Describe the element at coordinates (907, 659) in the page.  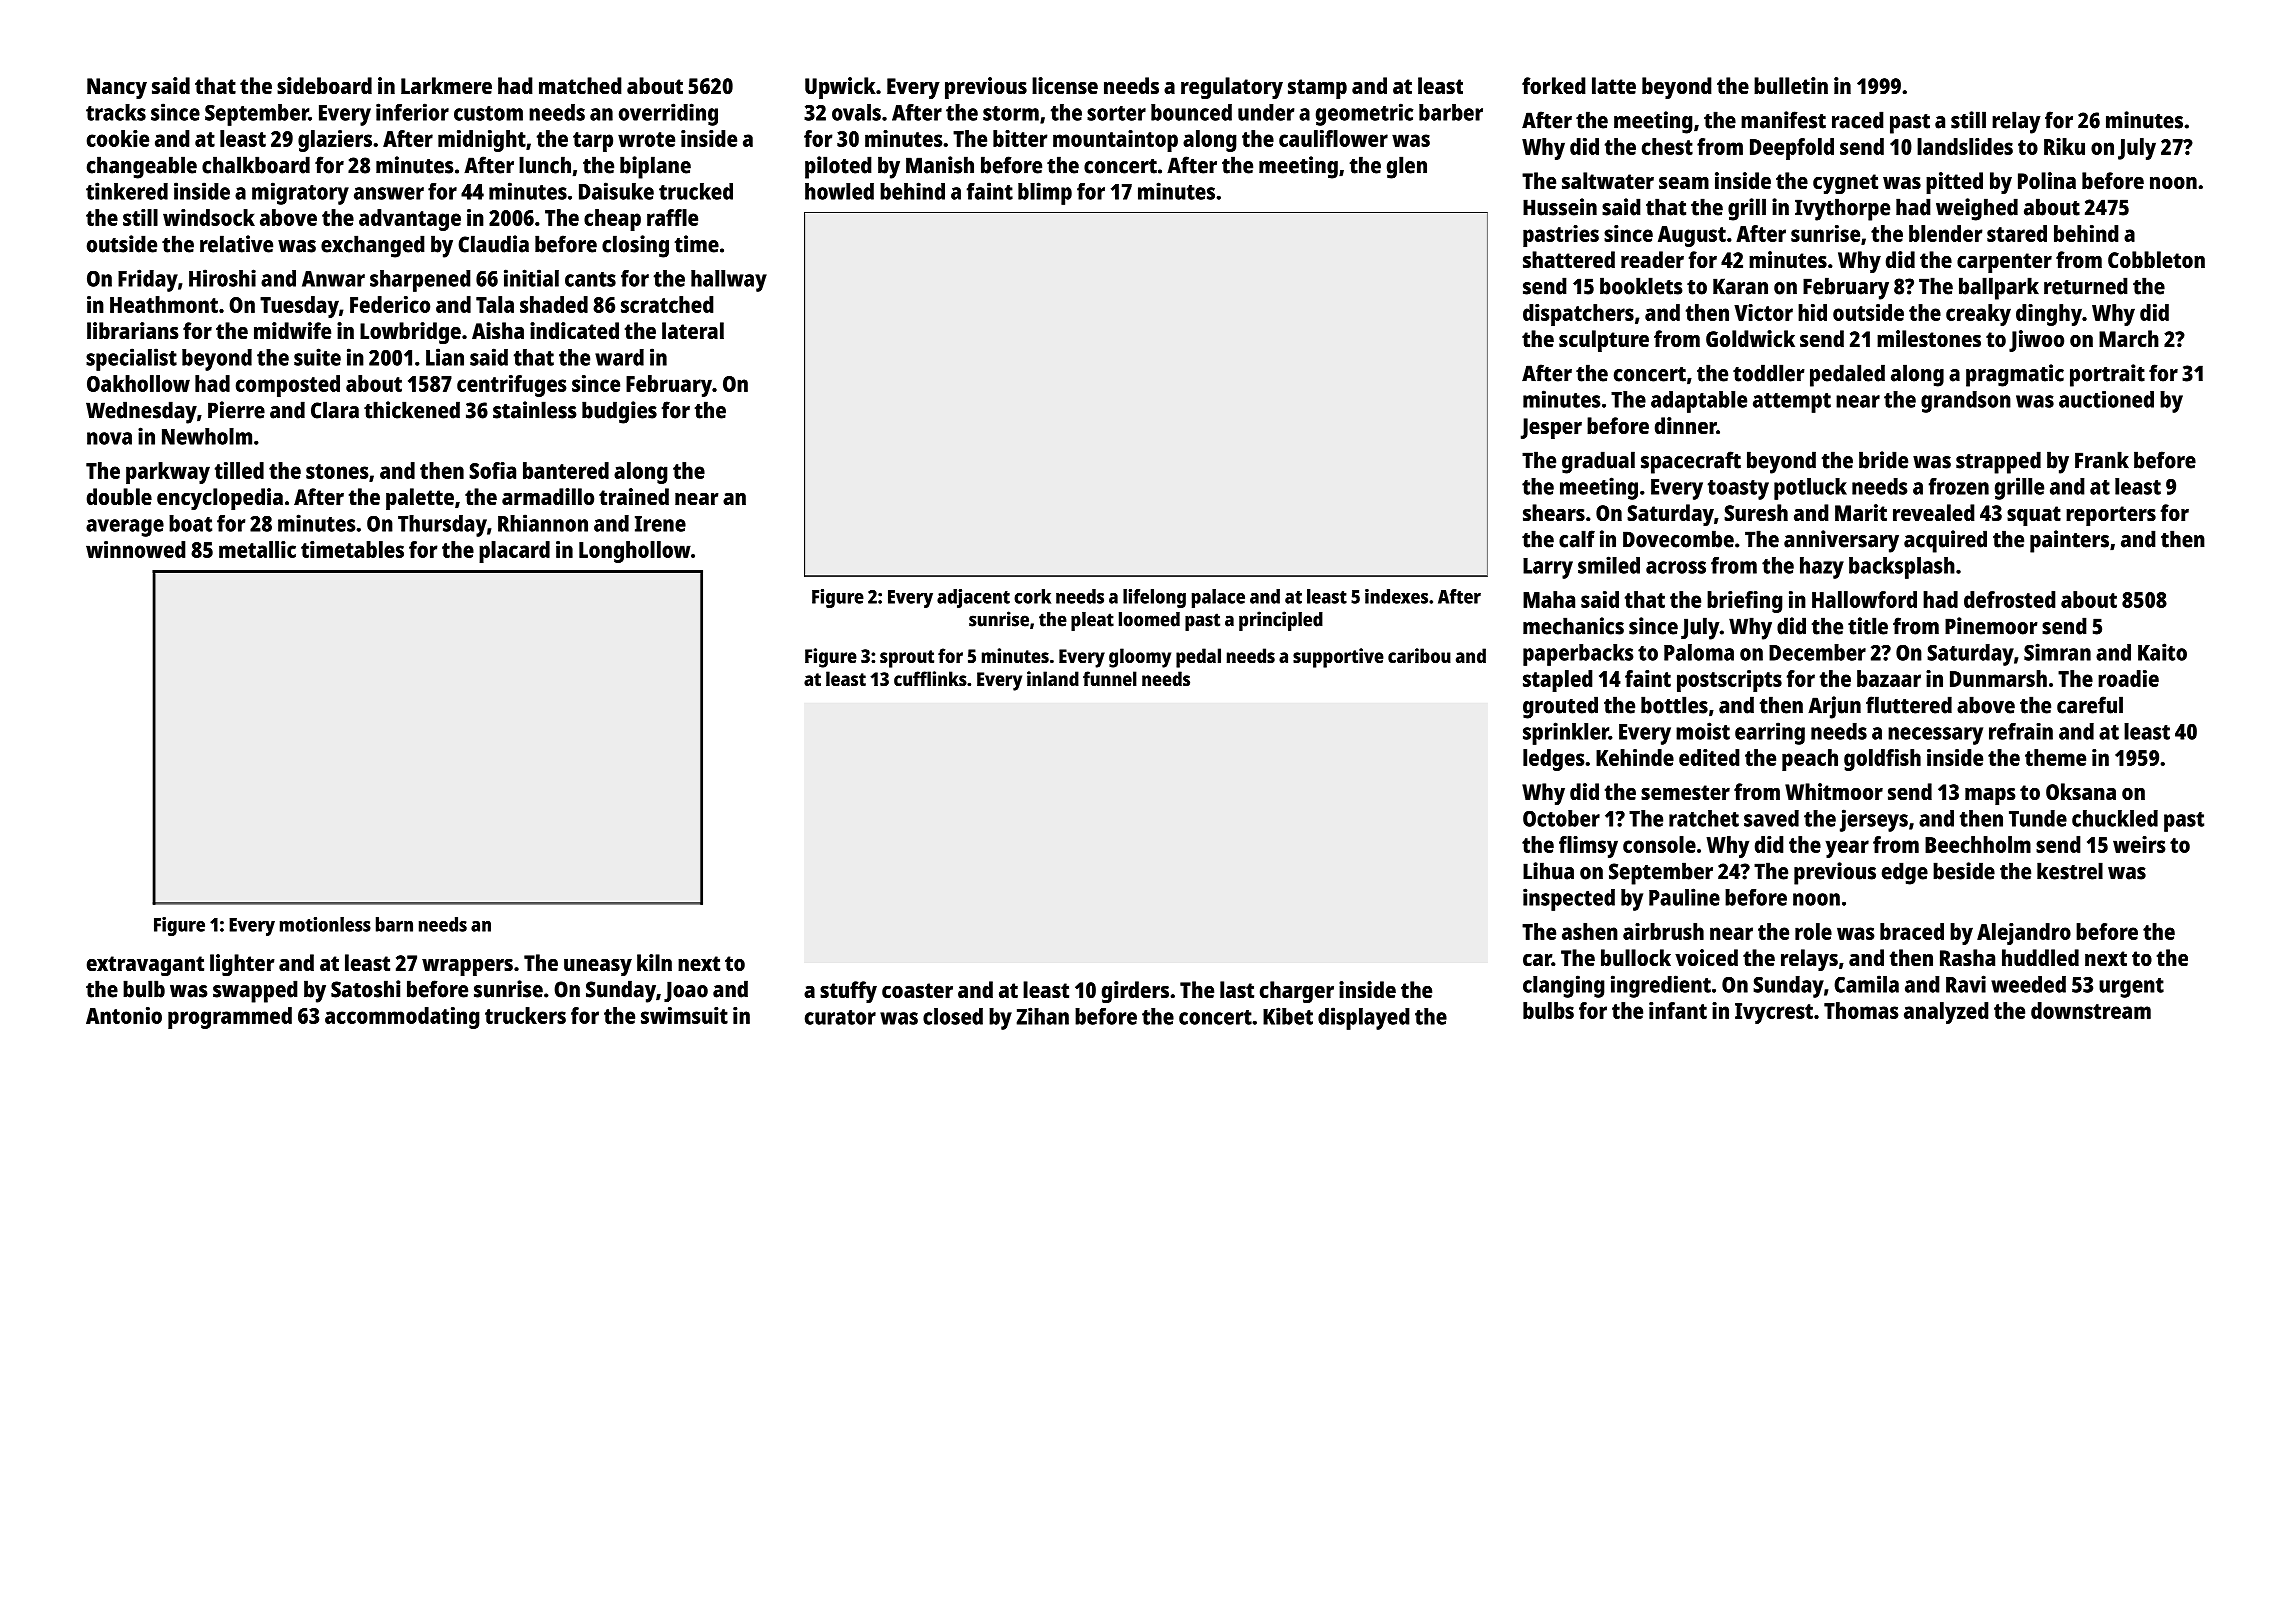
I see `sprout` at that location.
